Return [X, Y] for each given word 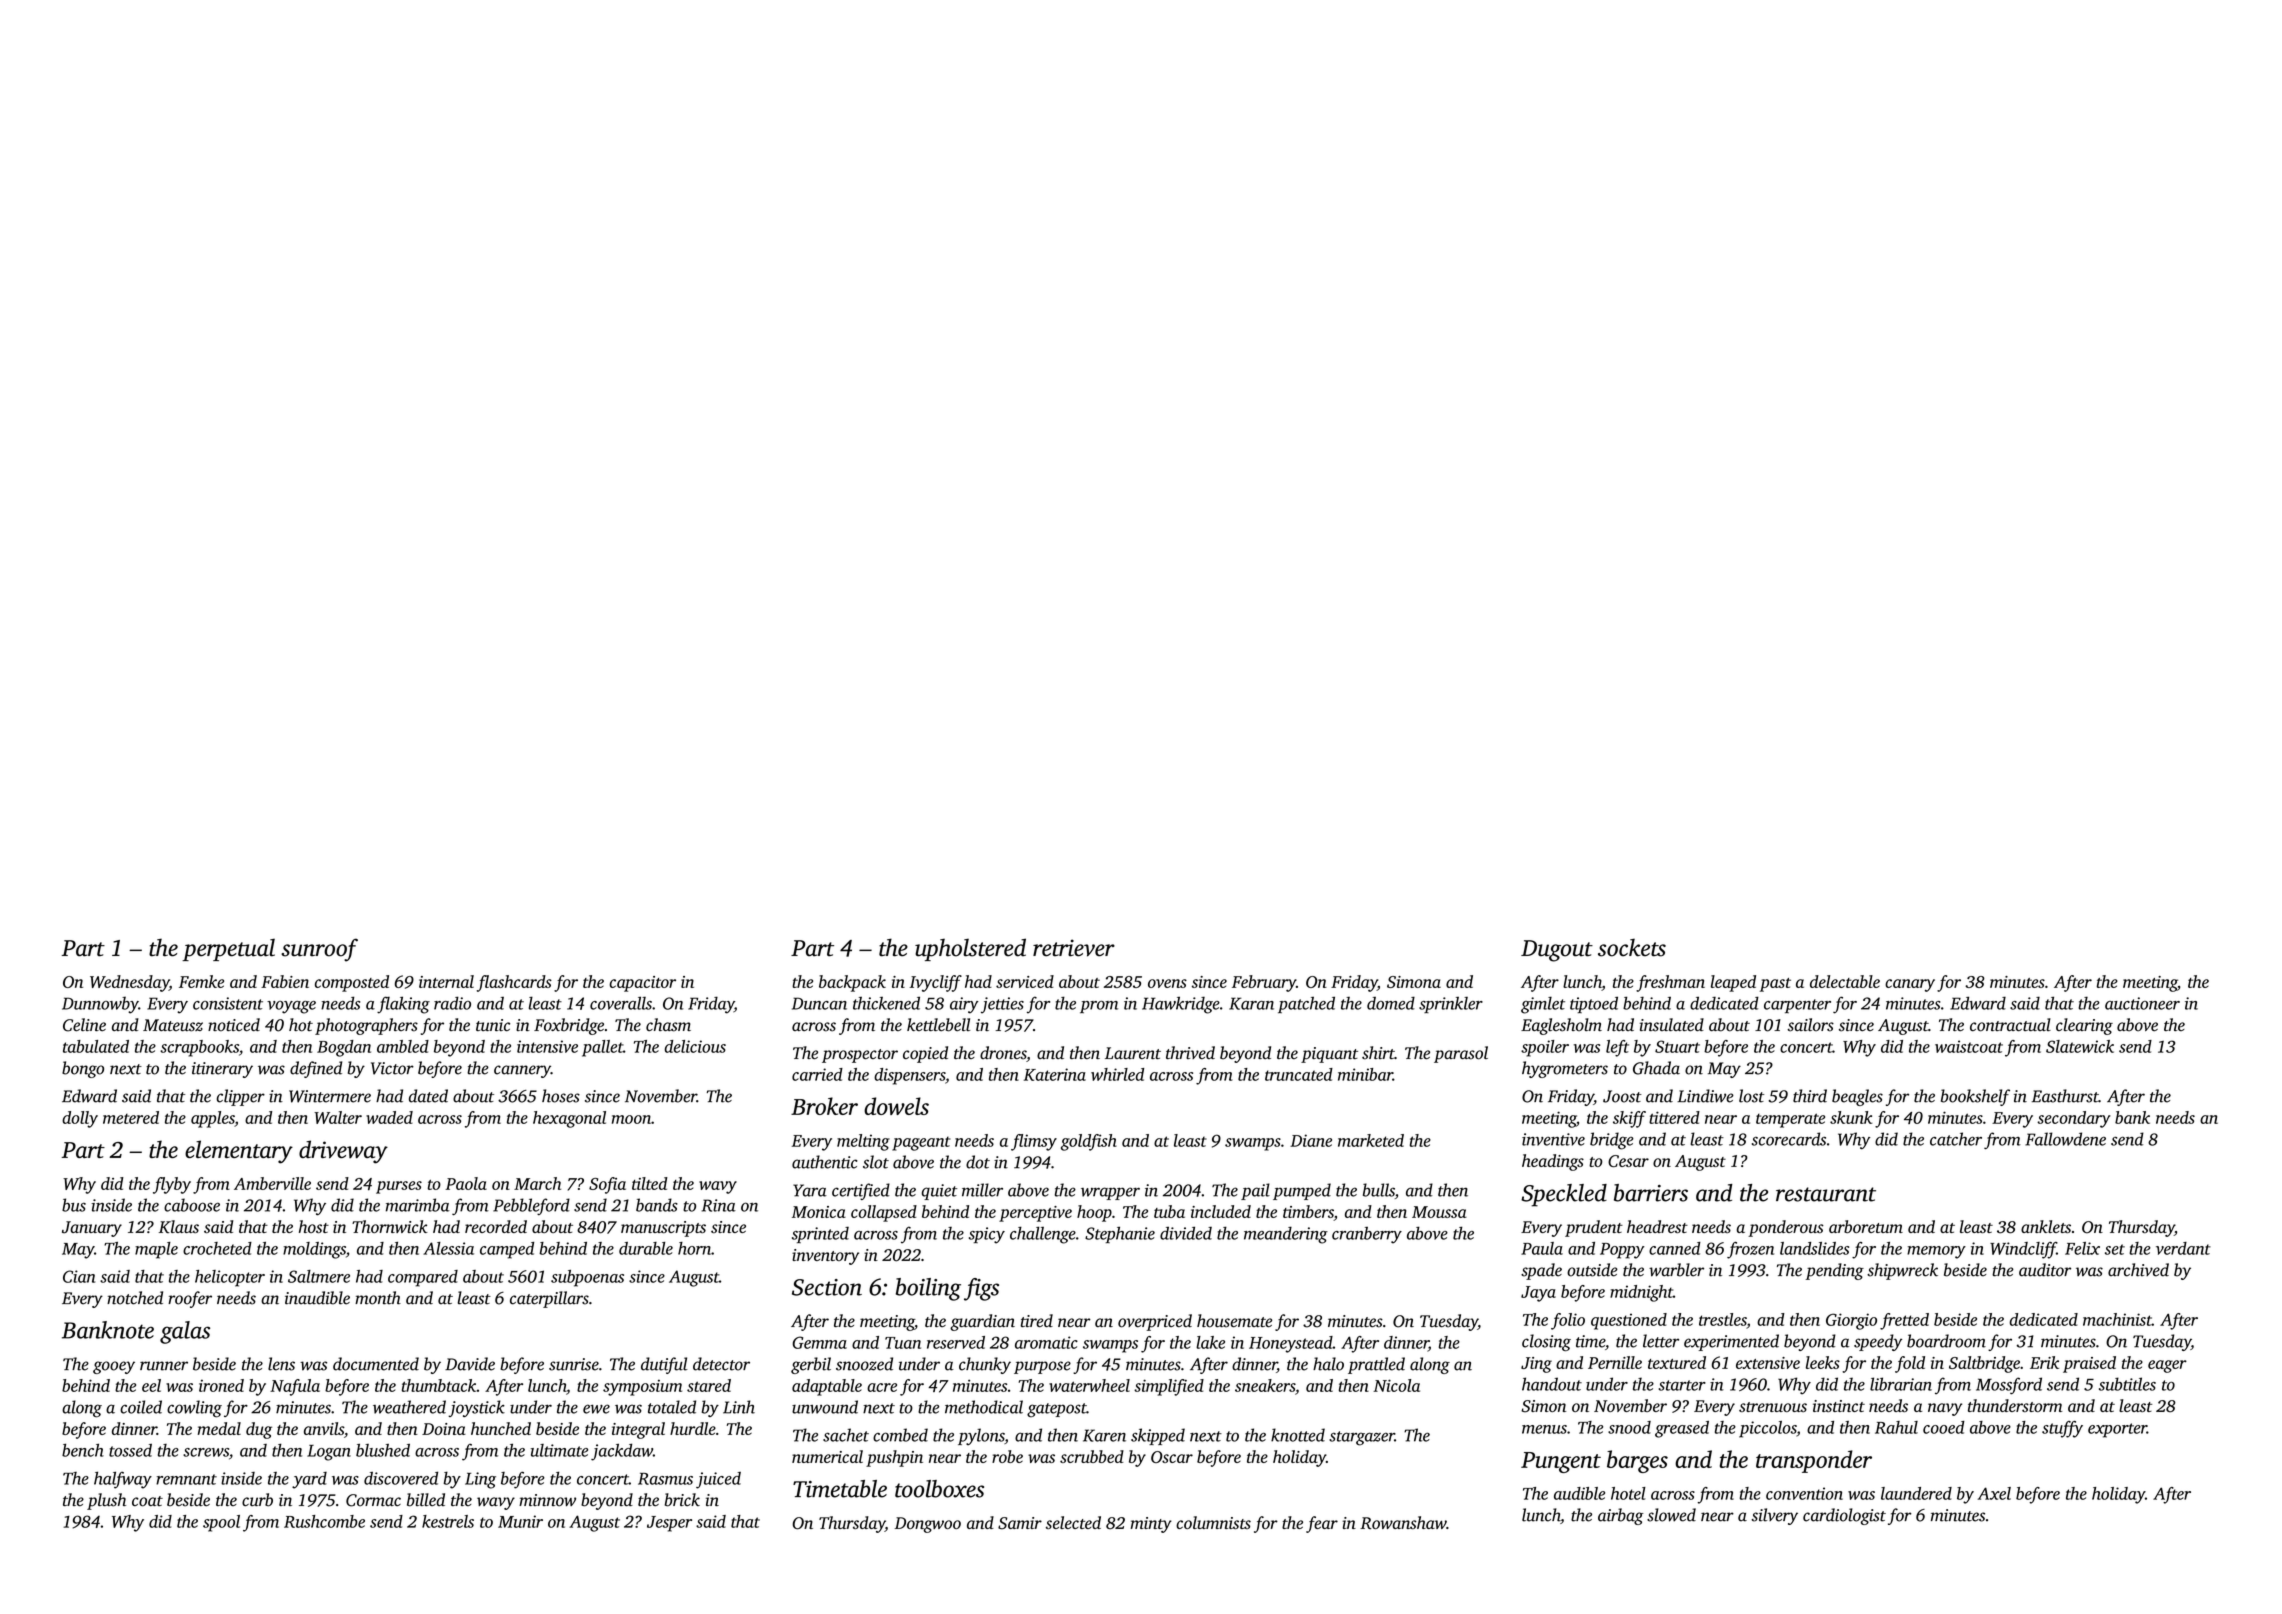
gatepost [1057, 1410]
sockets [1632, 947]
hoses [561, 1096]
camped [507, 1250]
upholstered [970, 949]
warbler [1676, 1270]
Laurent [1133, 1053]
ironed [221, 1385]
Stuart [1677, 1046]
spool [221, 1523]
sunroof [319, 950]
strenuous [1773, 1407]
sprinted [820, 1235]
